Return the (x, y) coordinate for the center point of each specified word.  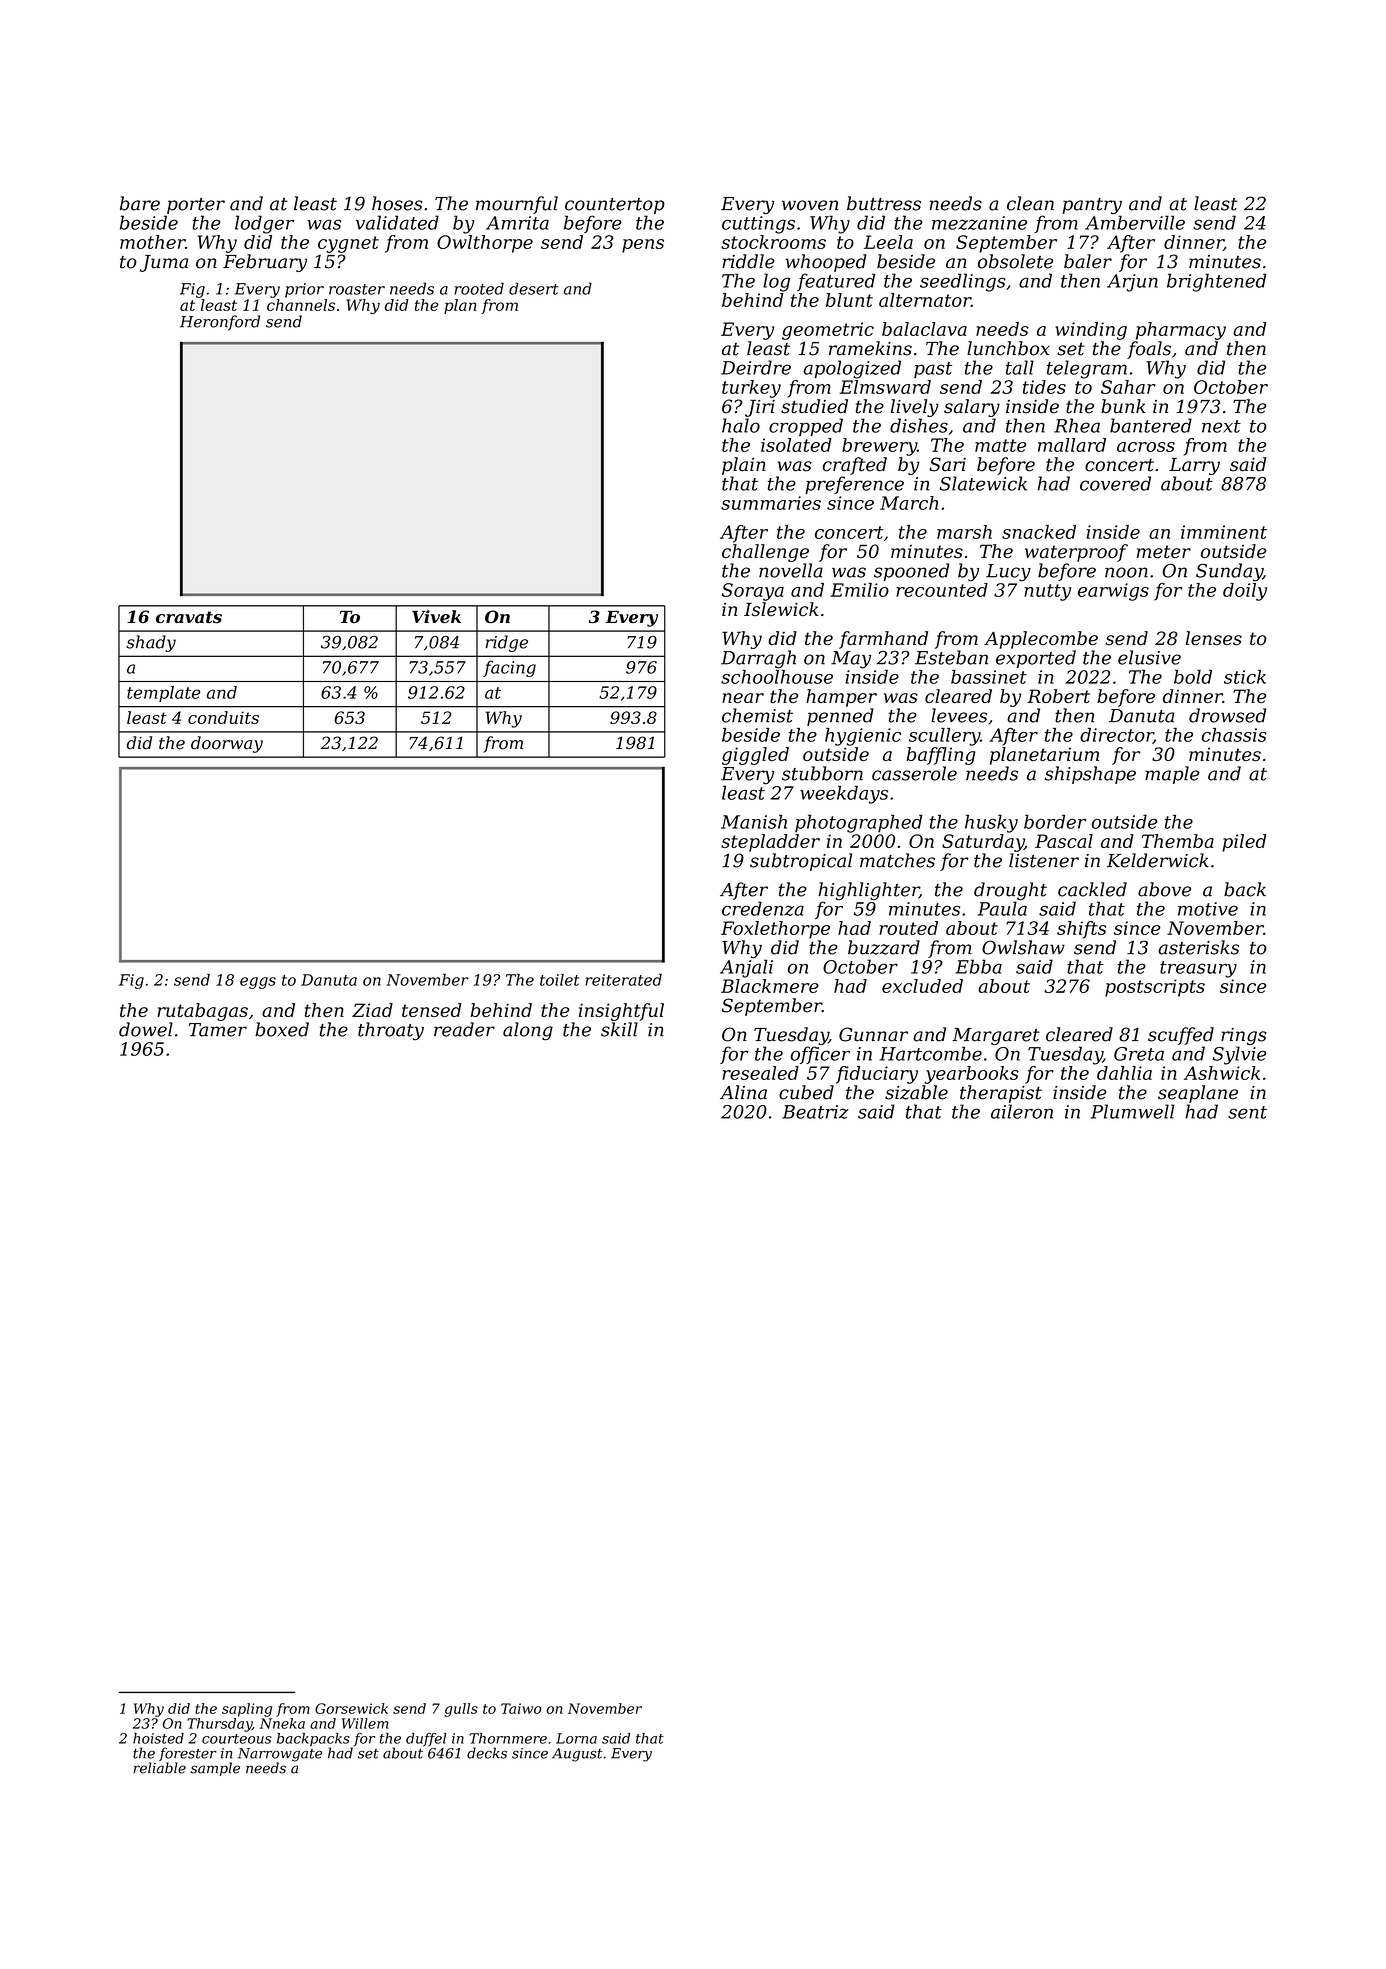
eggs (258, 983)
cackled (1092, 889)
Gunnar (873, 1034)
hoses (397, 203)
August (577, 1755)
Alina (743, 1092)
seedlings (963, 282)
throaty (391, 1031)
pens (643, 246)
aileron (1022, 1111)
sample (215, 1769)
